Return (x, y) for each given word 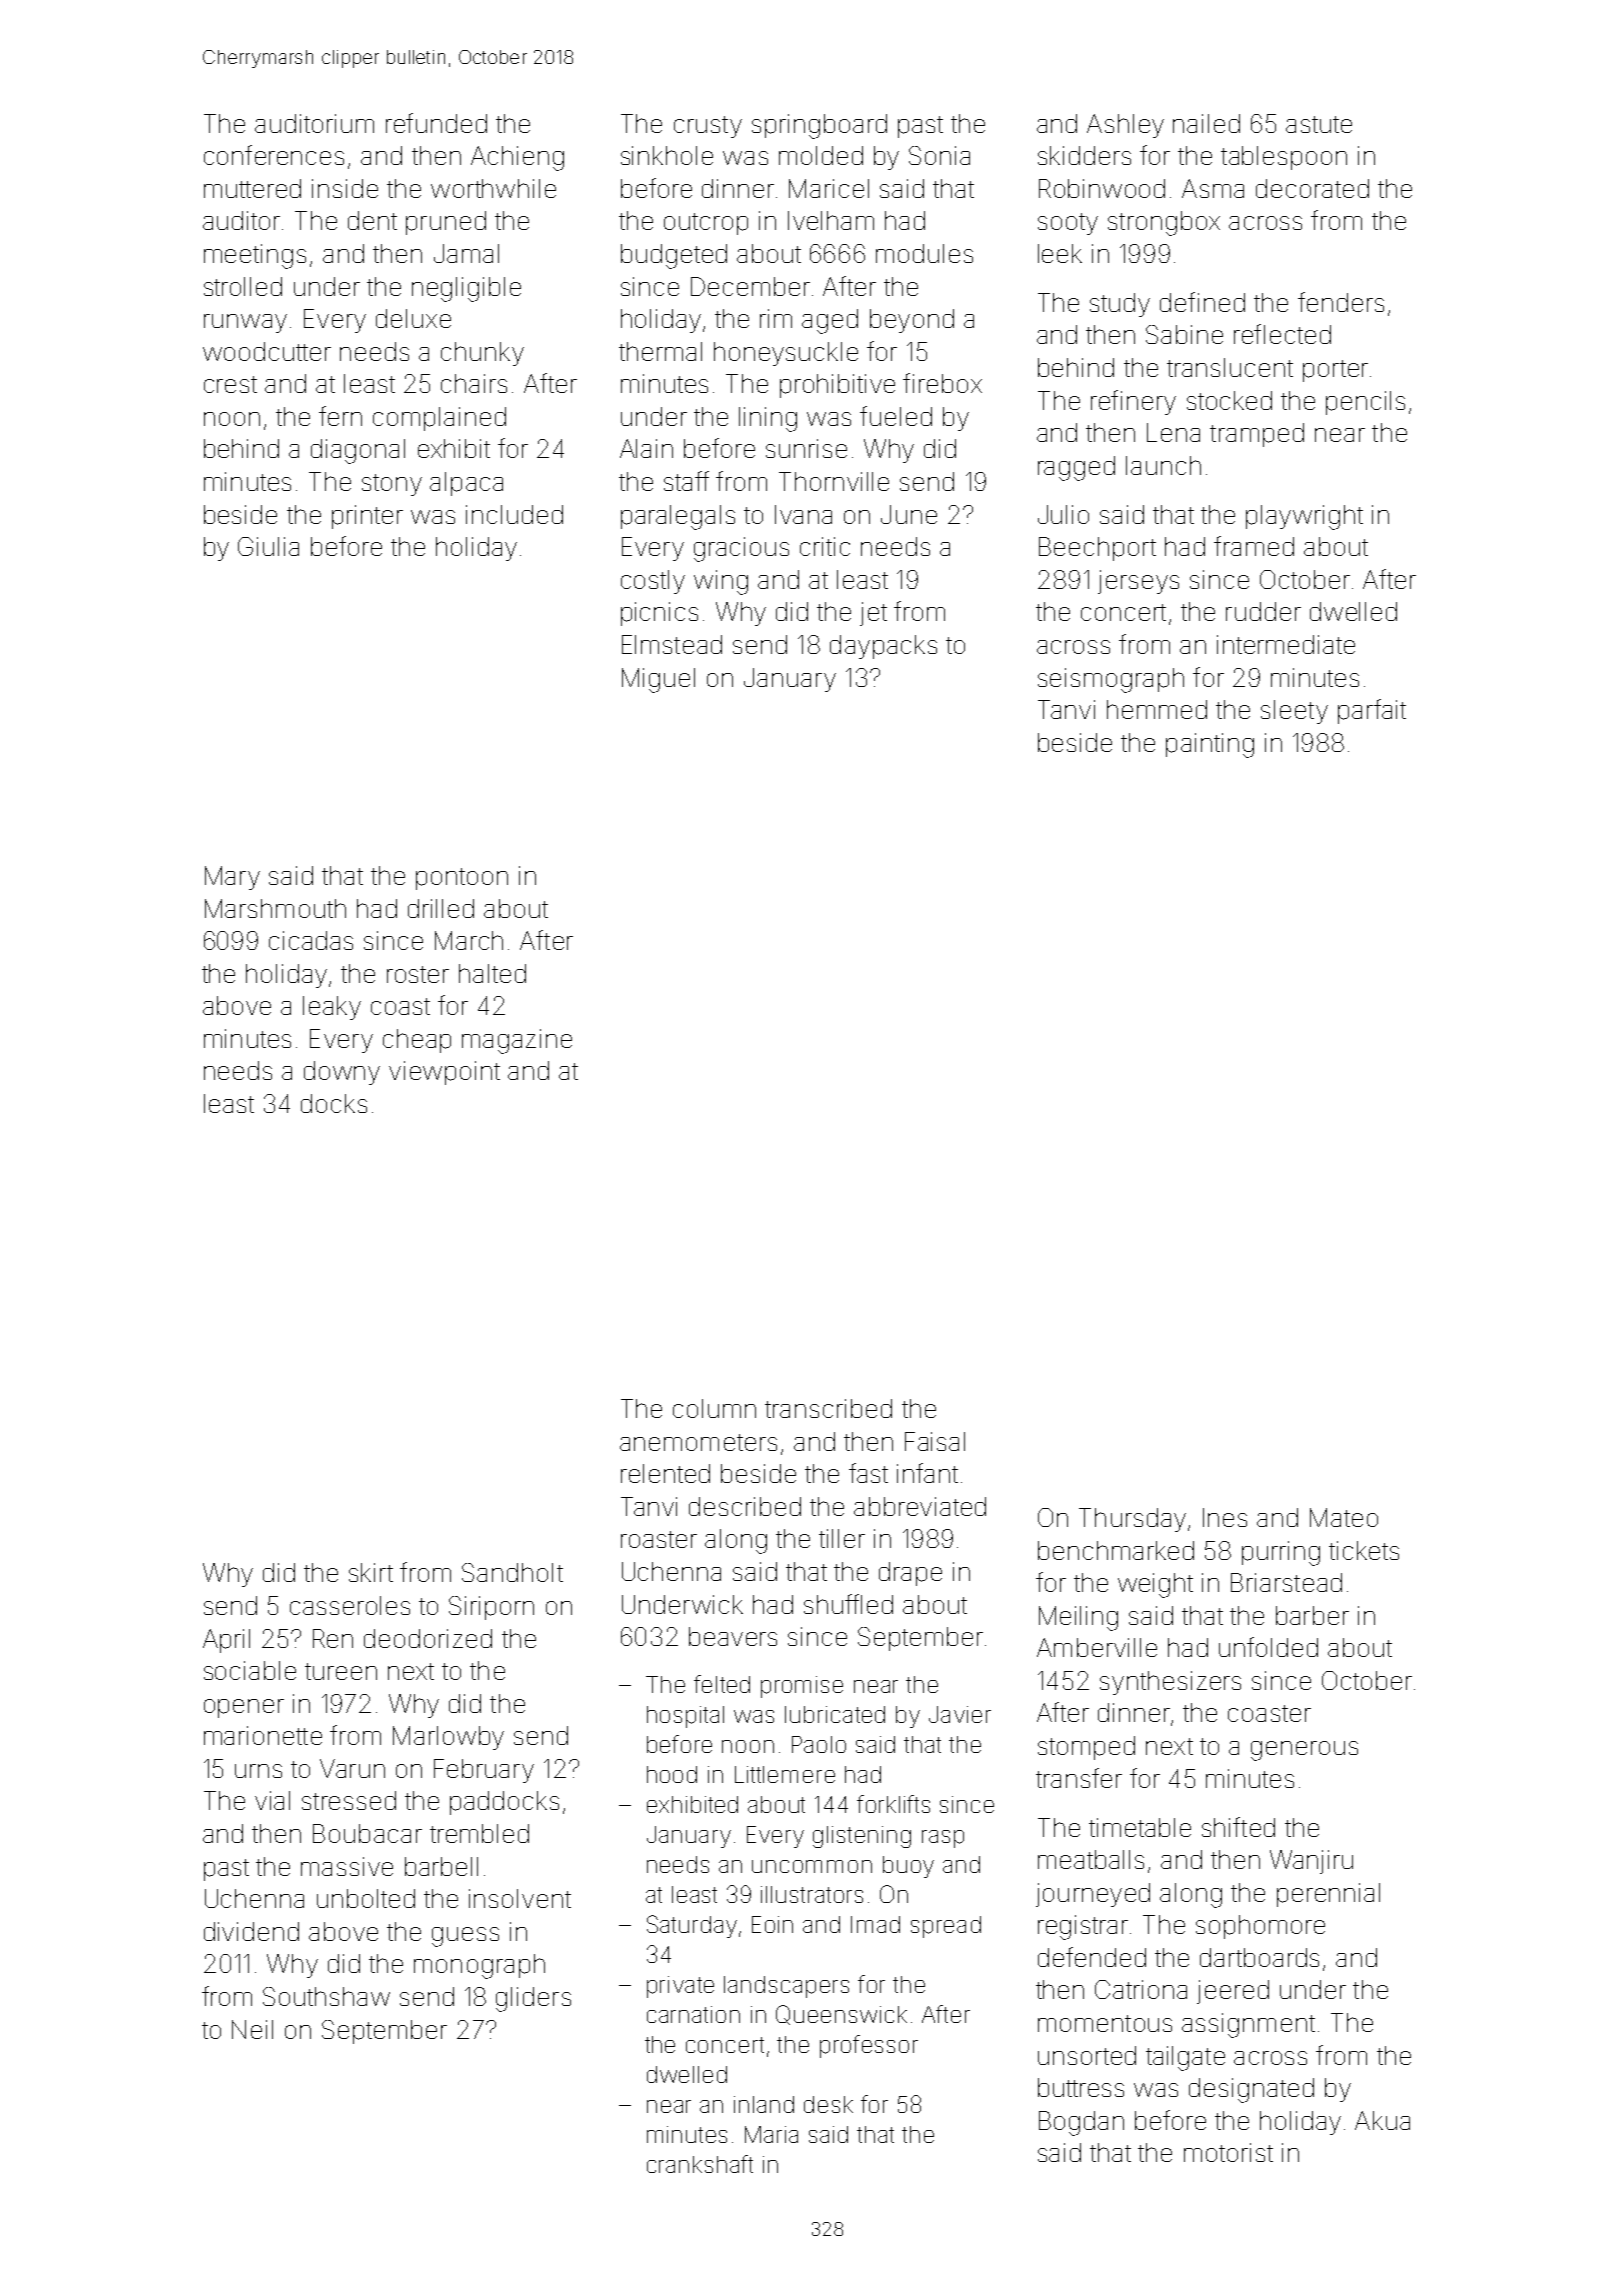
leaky (332, 1008)
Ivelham (831, 220)
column (714, 1408)
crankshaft (700, 2164)
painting (1210, 745)
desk (828, 2104)
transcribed (828, 1408)
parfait (1372, 711)
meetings (255, 256)
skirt (371, 1572)
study (1120, 305)
